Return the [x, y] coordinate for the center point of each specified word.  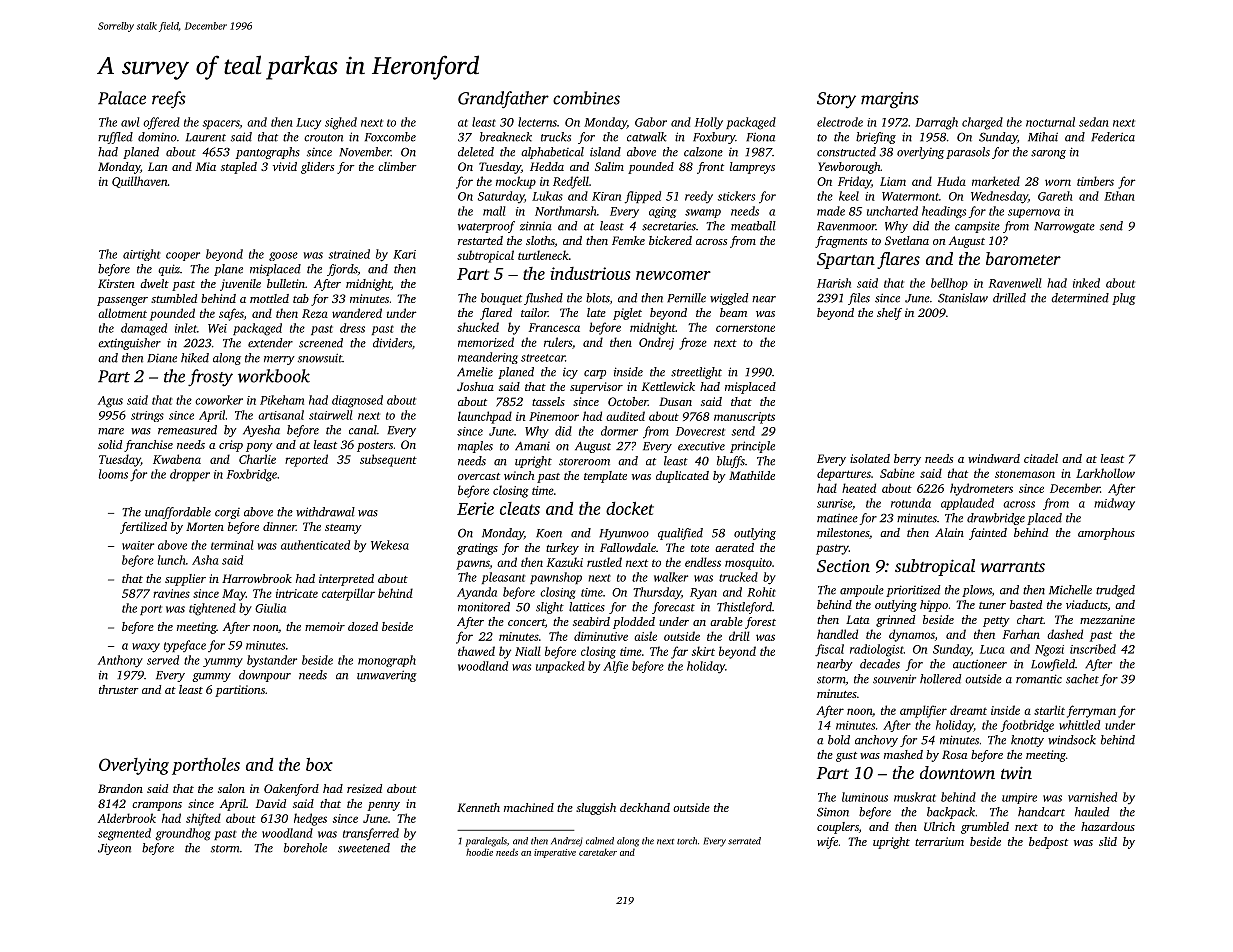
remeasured [187, 430]
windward [994, 458]
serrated [744, 841]
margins [890, 100]
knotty [1027, 741]
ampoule [862, 591]
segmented [124, 834]
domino [157, 137]
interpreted [346, 580]
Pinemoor [554, 416]
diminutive [601, 636]
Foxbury [714, 138]
